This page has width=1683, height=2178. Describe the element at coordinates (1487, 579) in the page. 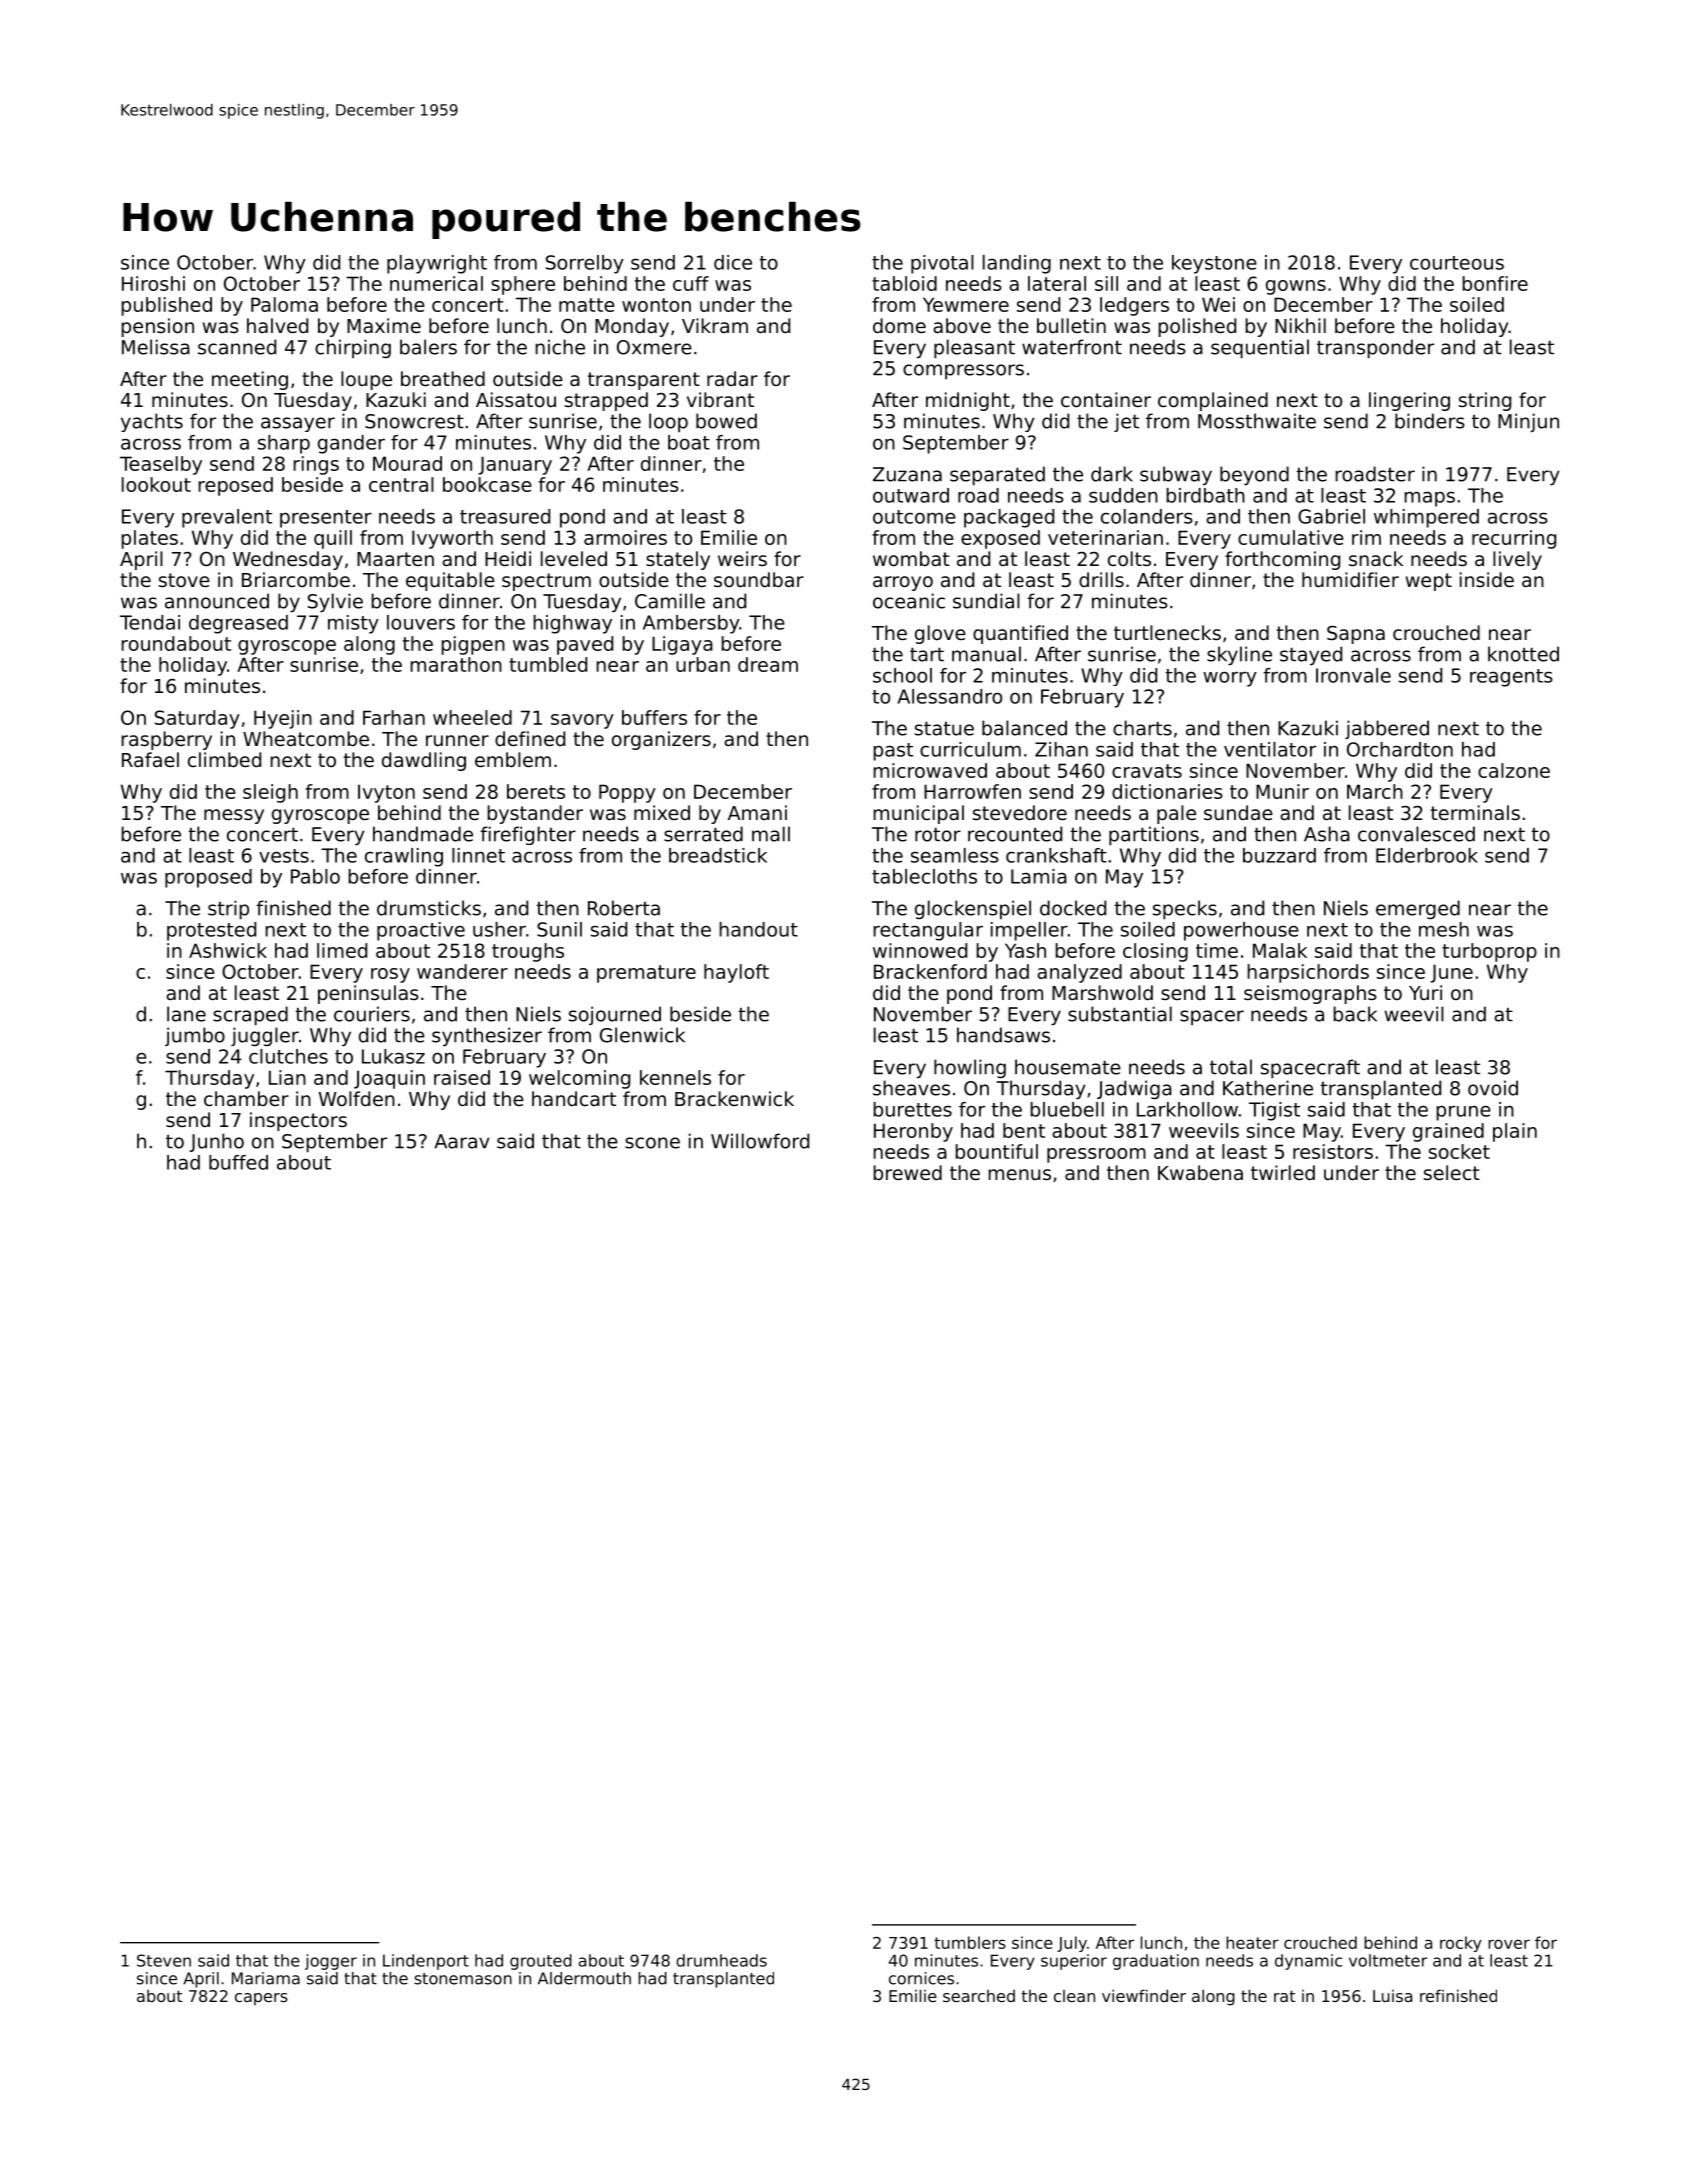

I see `inside` at that location.
